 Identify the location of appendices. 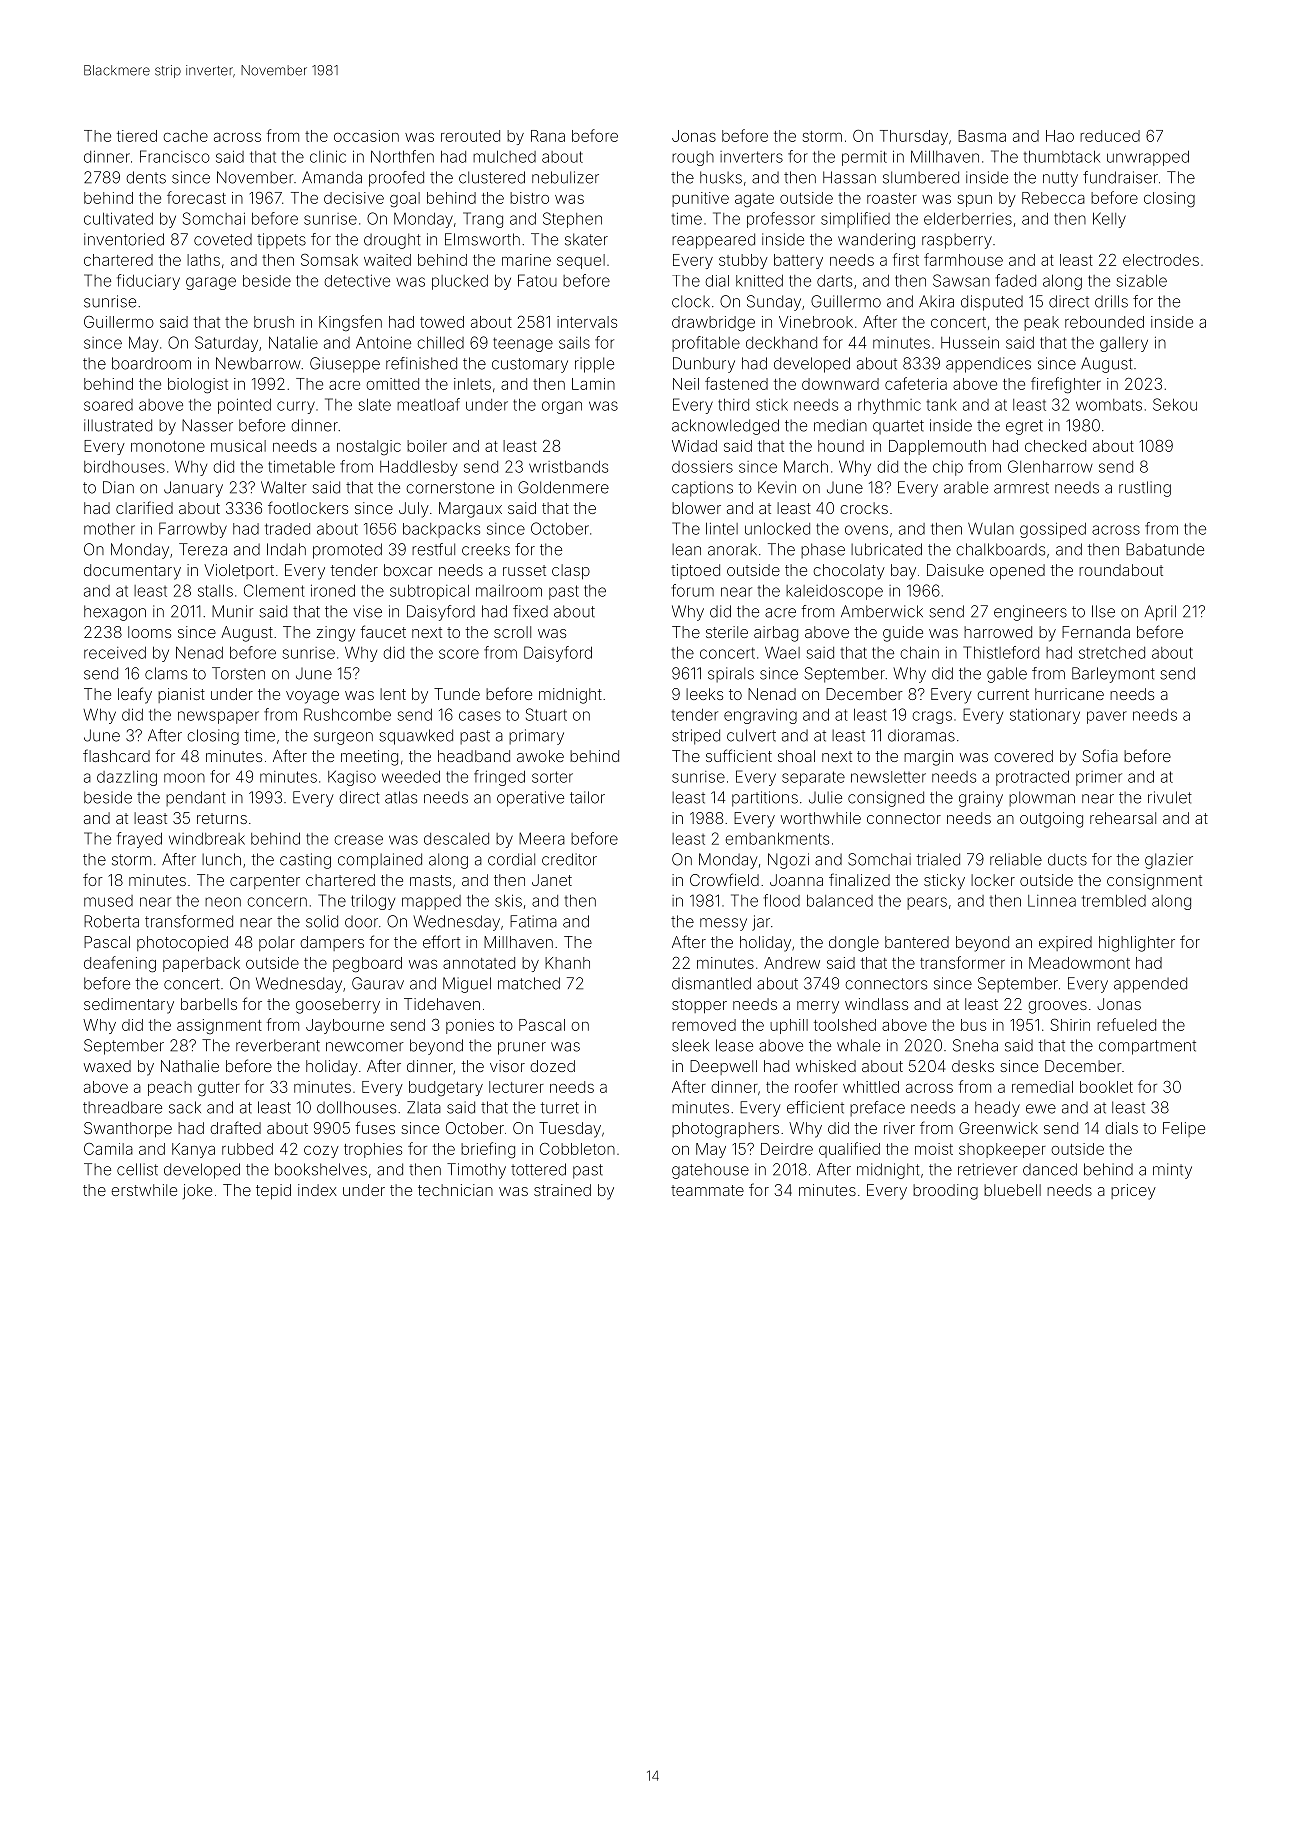
(988, 365).
